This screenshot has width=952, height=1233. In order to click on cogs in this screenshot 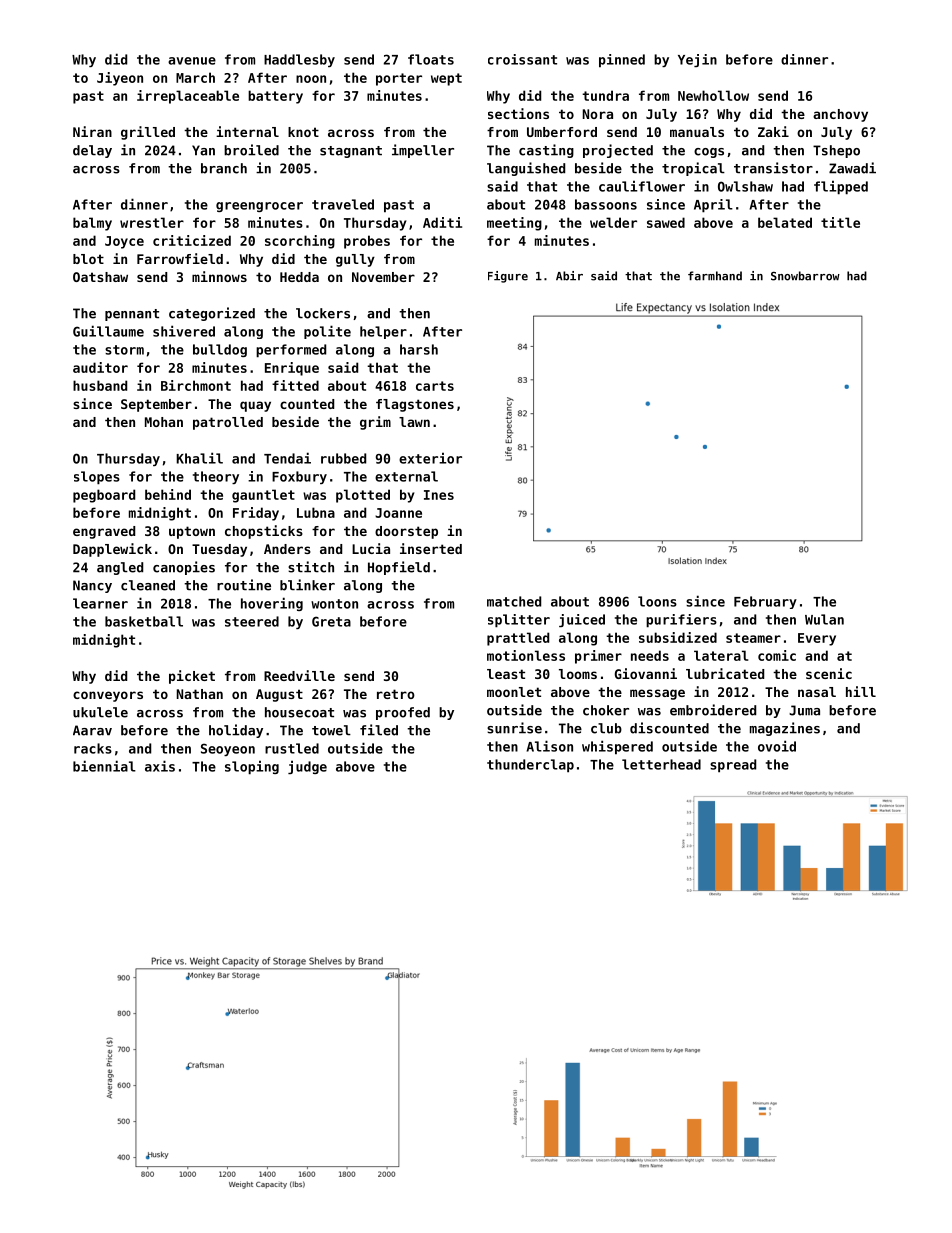, I will do `click(709, 153)`.
